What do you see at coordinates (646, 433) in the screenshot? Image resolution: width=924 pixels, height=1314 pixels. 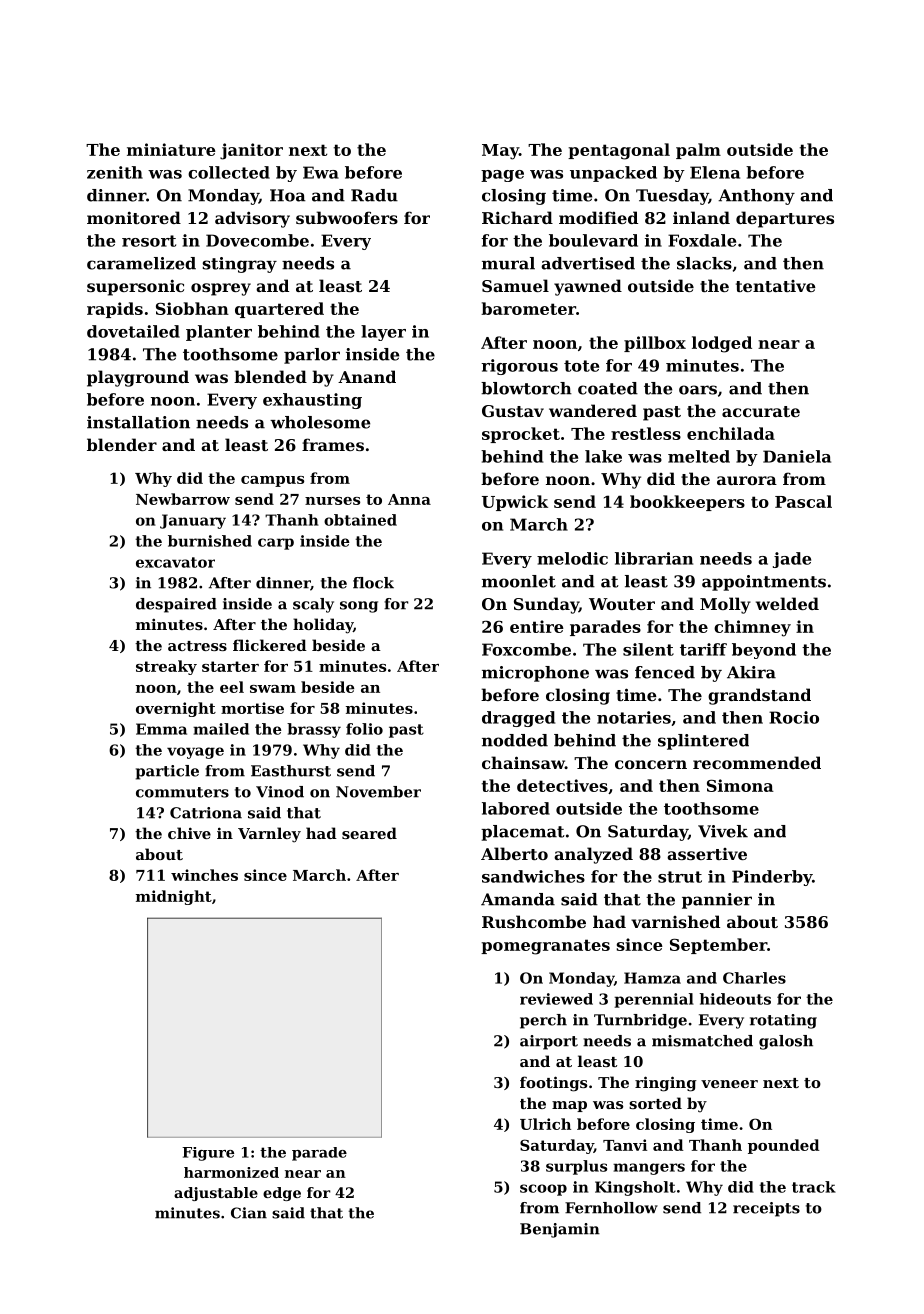 I see `restless` at bounding box center [646, 433].
